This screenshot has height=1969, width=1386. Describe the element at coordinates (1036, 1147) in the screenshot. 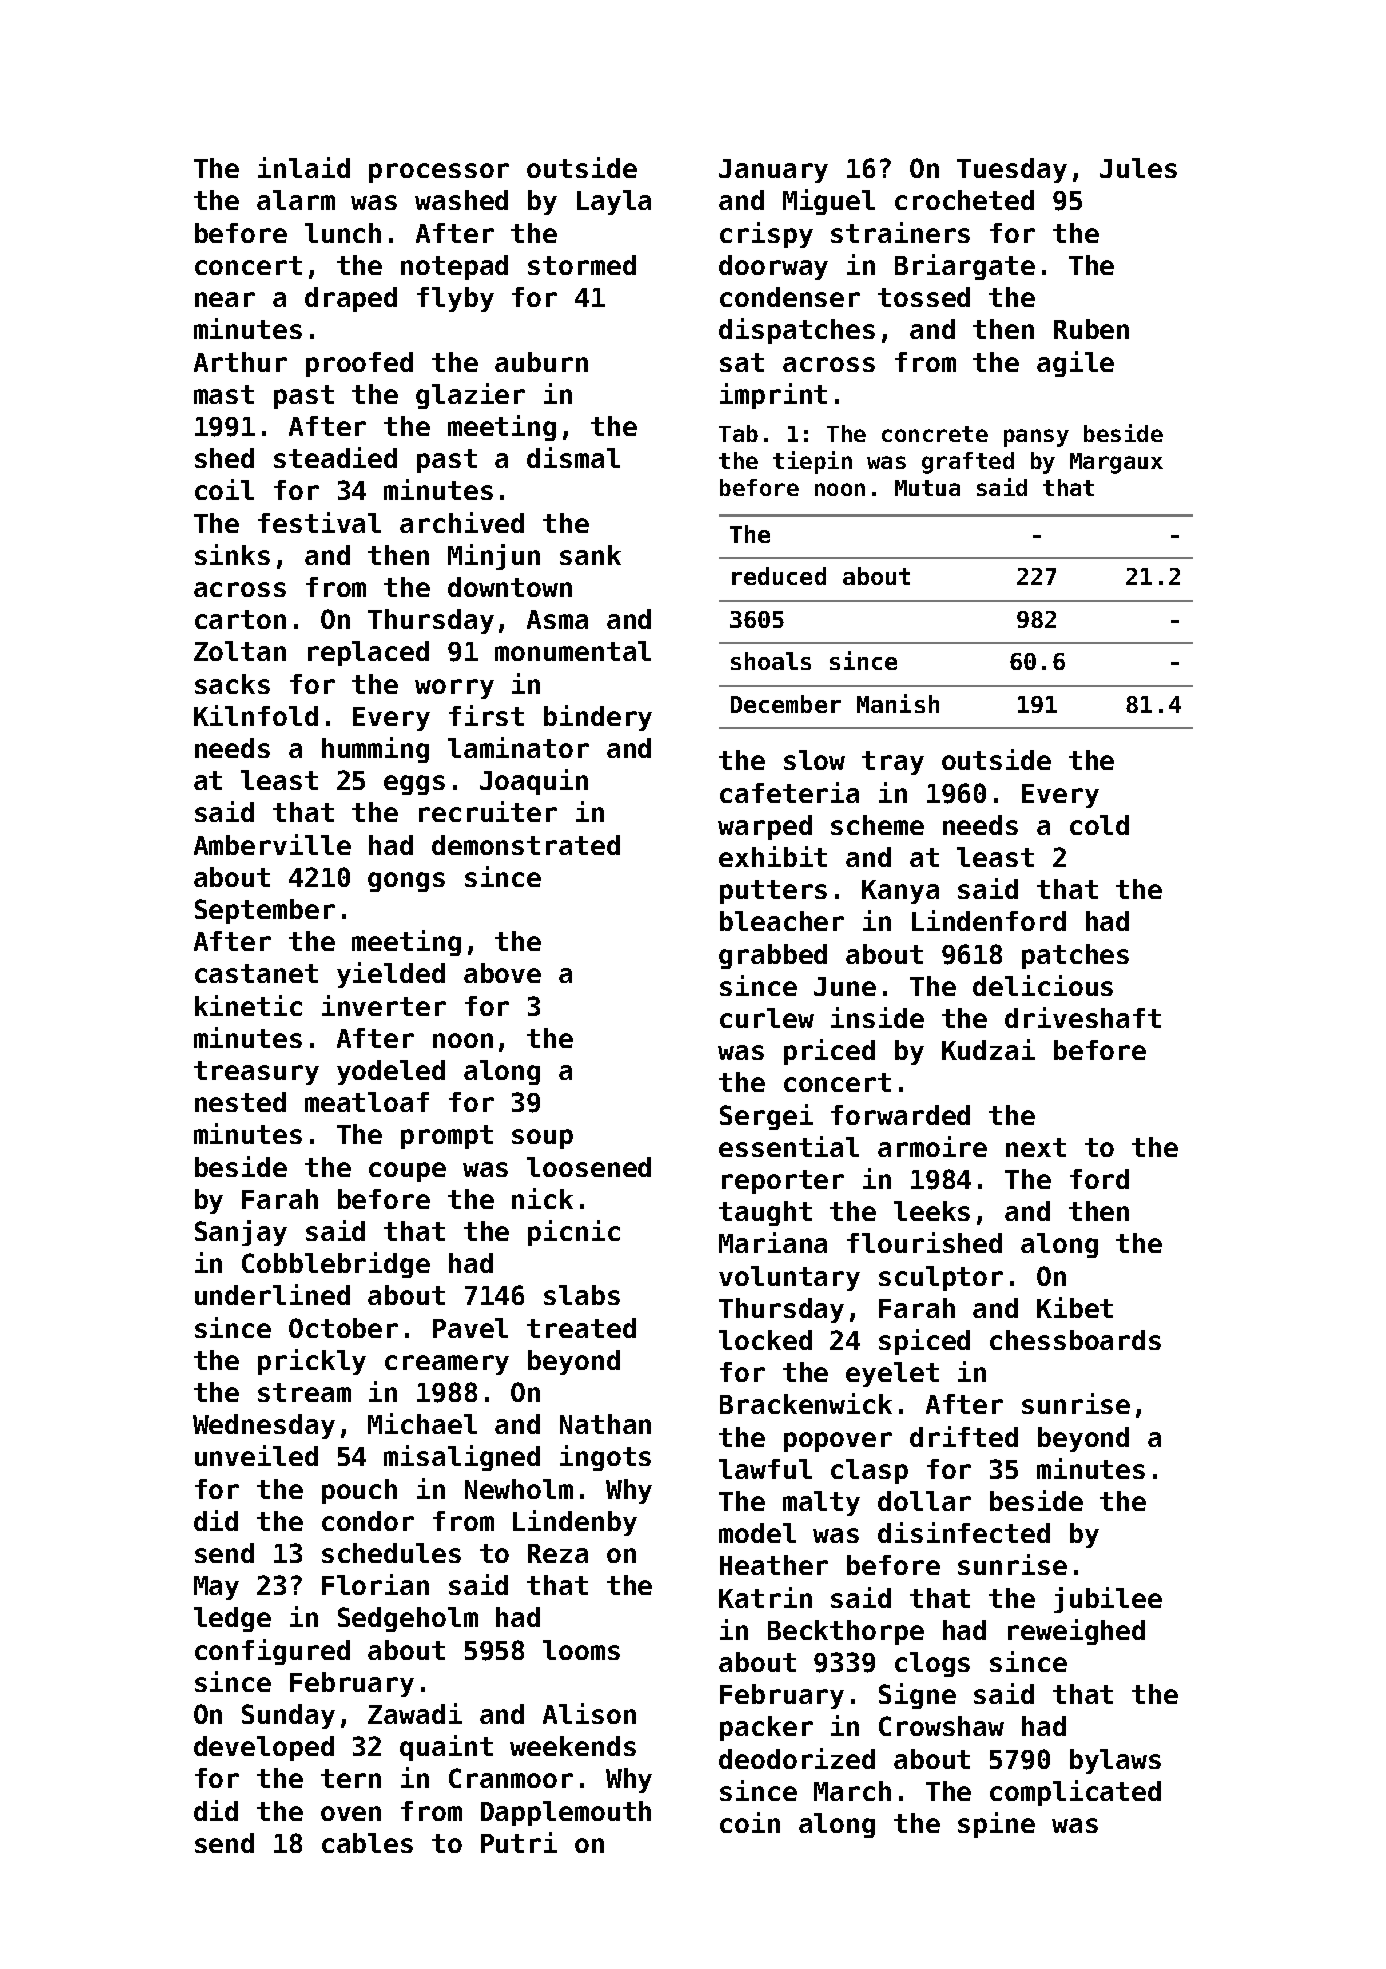

I see `next` at that location.
